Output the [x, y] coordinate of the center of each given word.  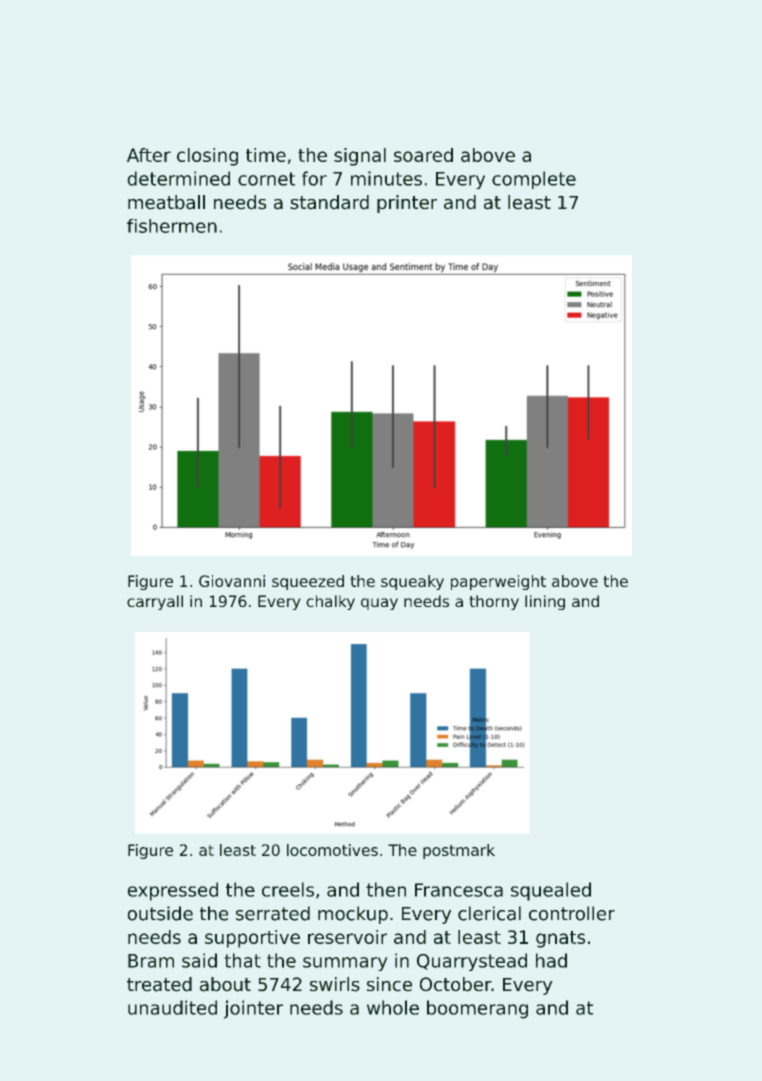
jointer [253, 1009]
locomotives [332, 850]
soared [423, 155]
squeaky [412, 582]
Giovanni [232, 581]
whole [393, 1007]
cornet [266, 179]
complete [534, 180]
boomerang [477, 1009]
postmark [459, 851]
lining [545, 602]
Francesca [459, 890]
